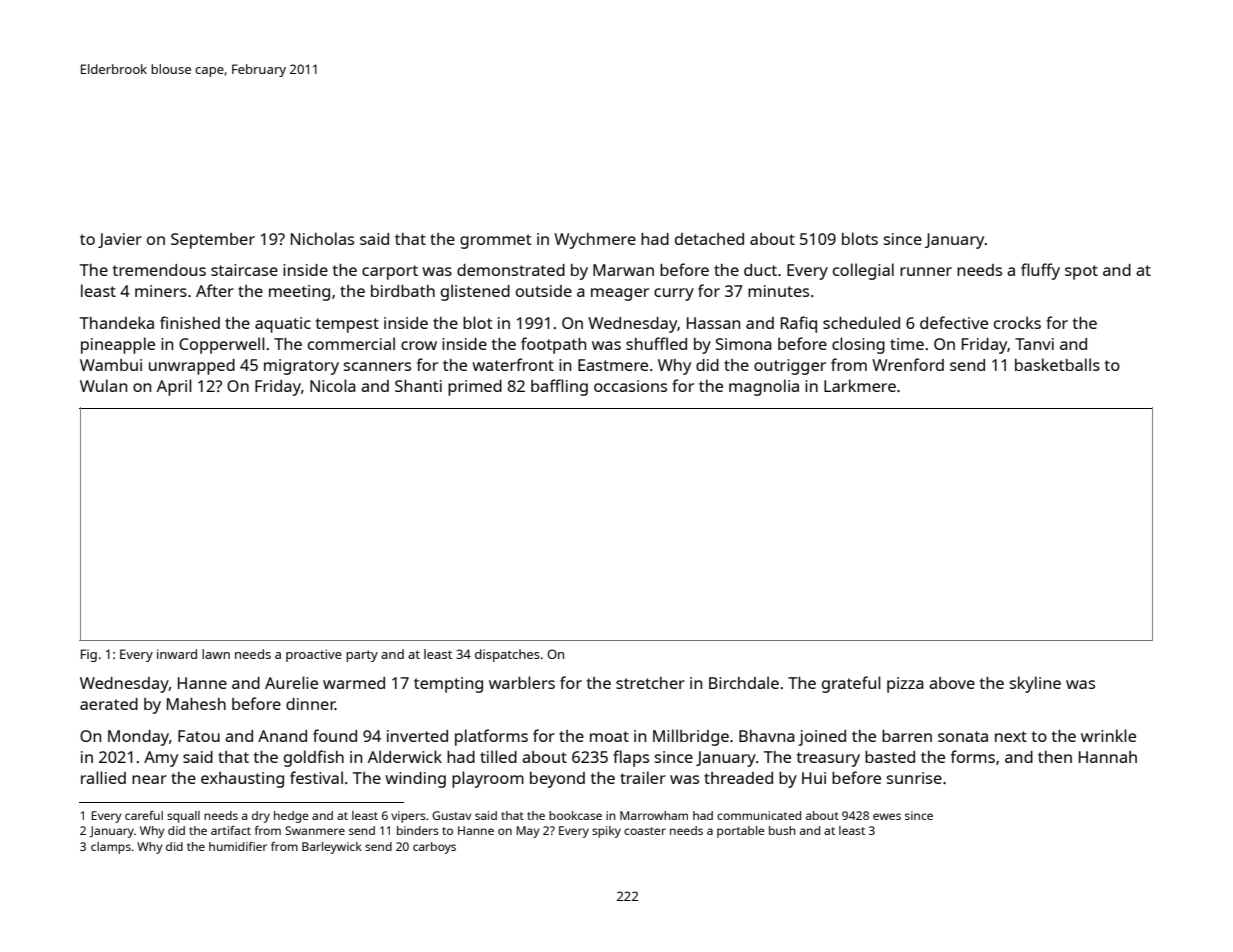 This page has width=1233, height=952. What do you see at coordinates (322, 238) in the page?
I see `Nicholas` at bounding box center [322, 238].
